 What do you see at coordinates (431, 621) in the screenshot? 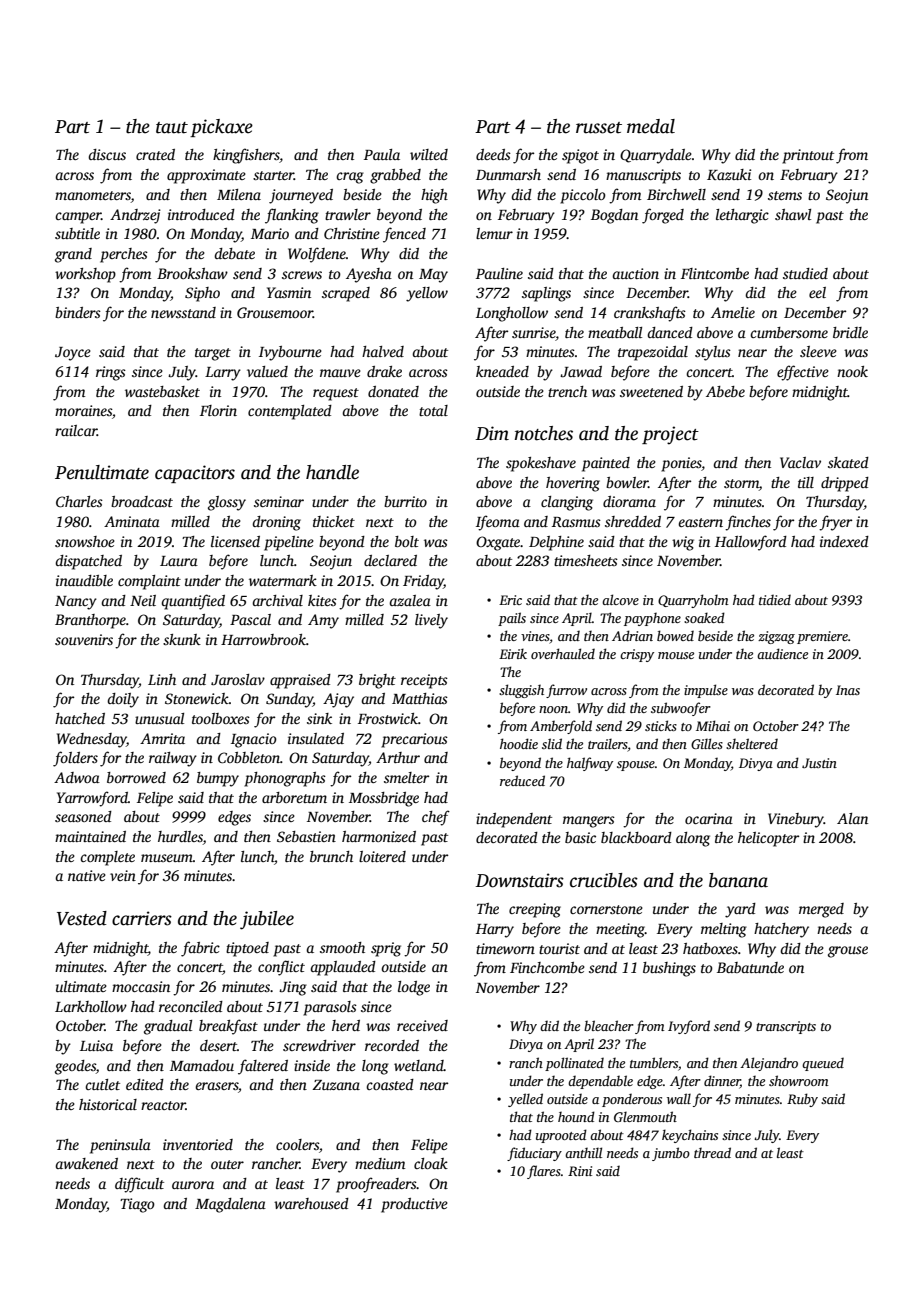
I see `lively` at bounding box center [431, 621].
